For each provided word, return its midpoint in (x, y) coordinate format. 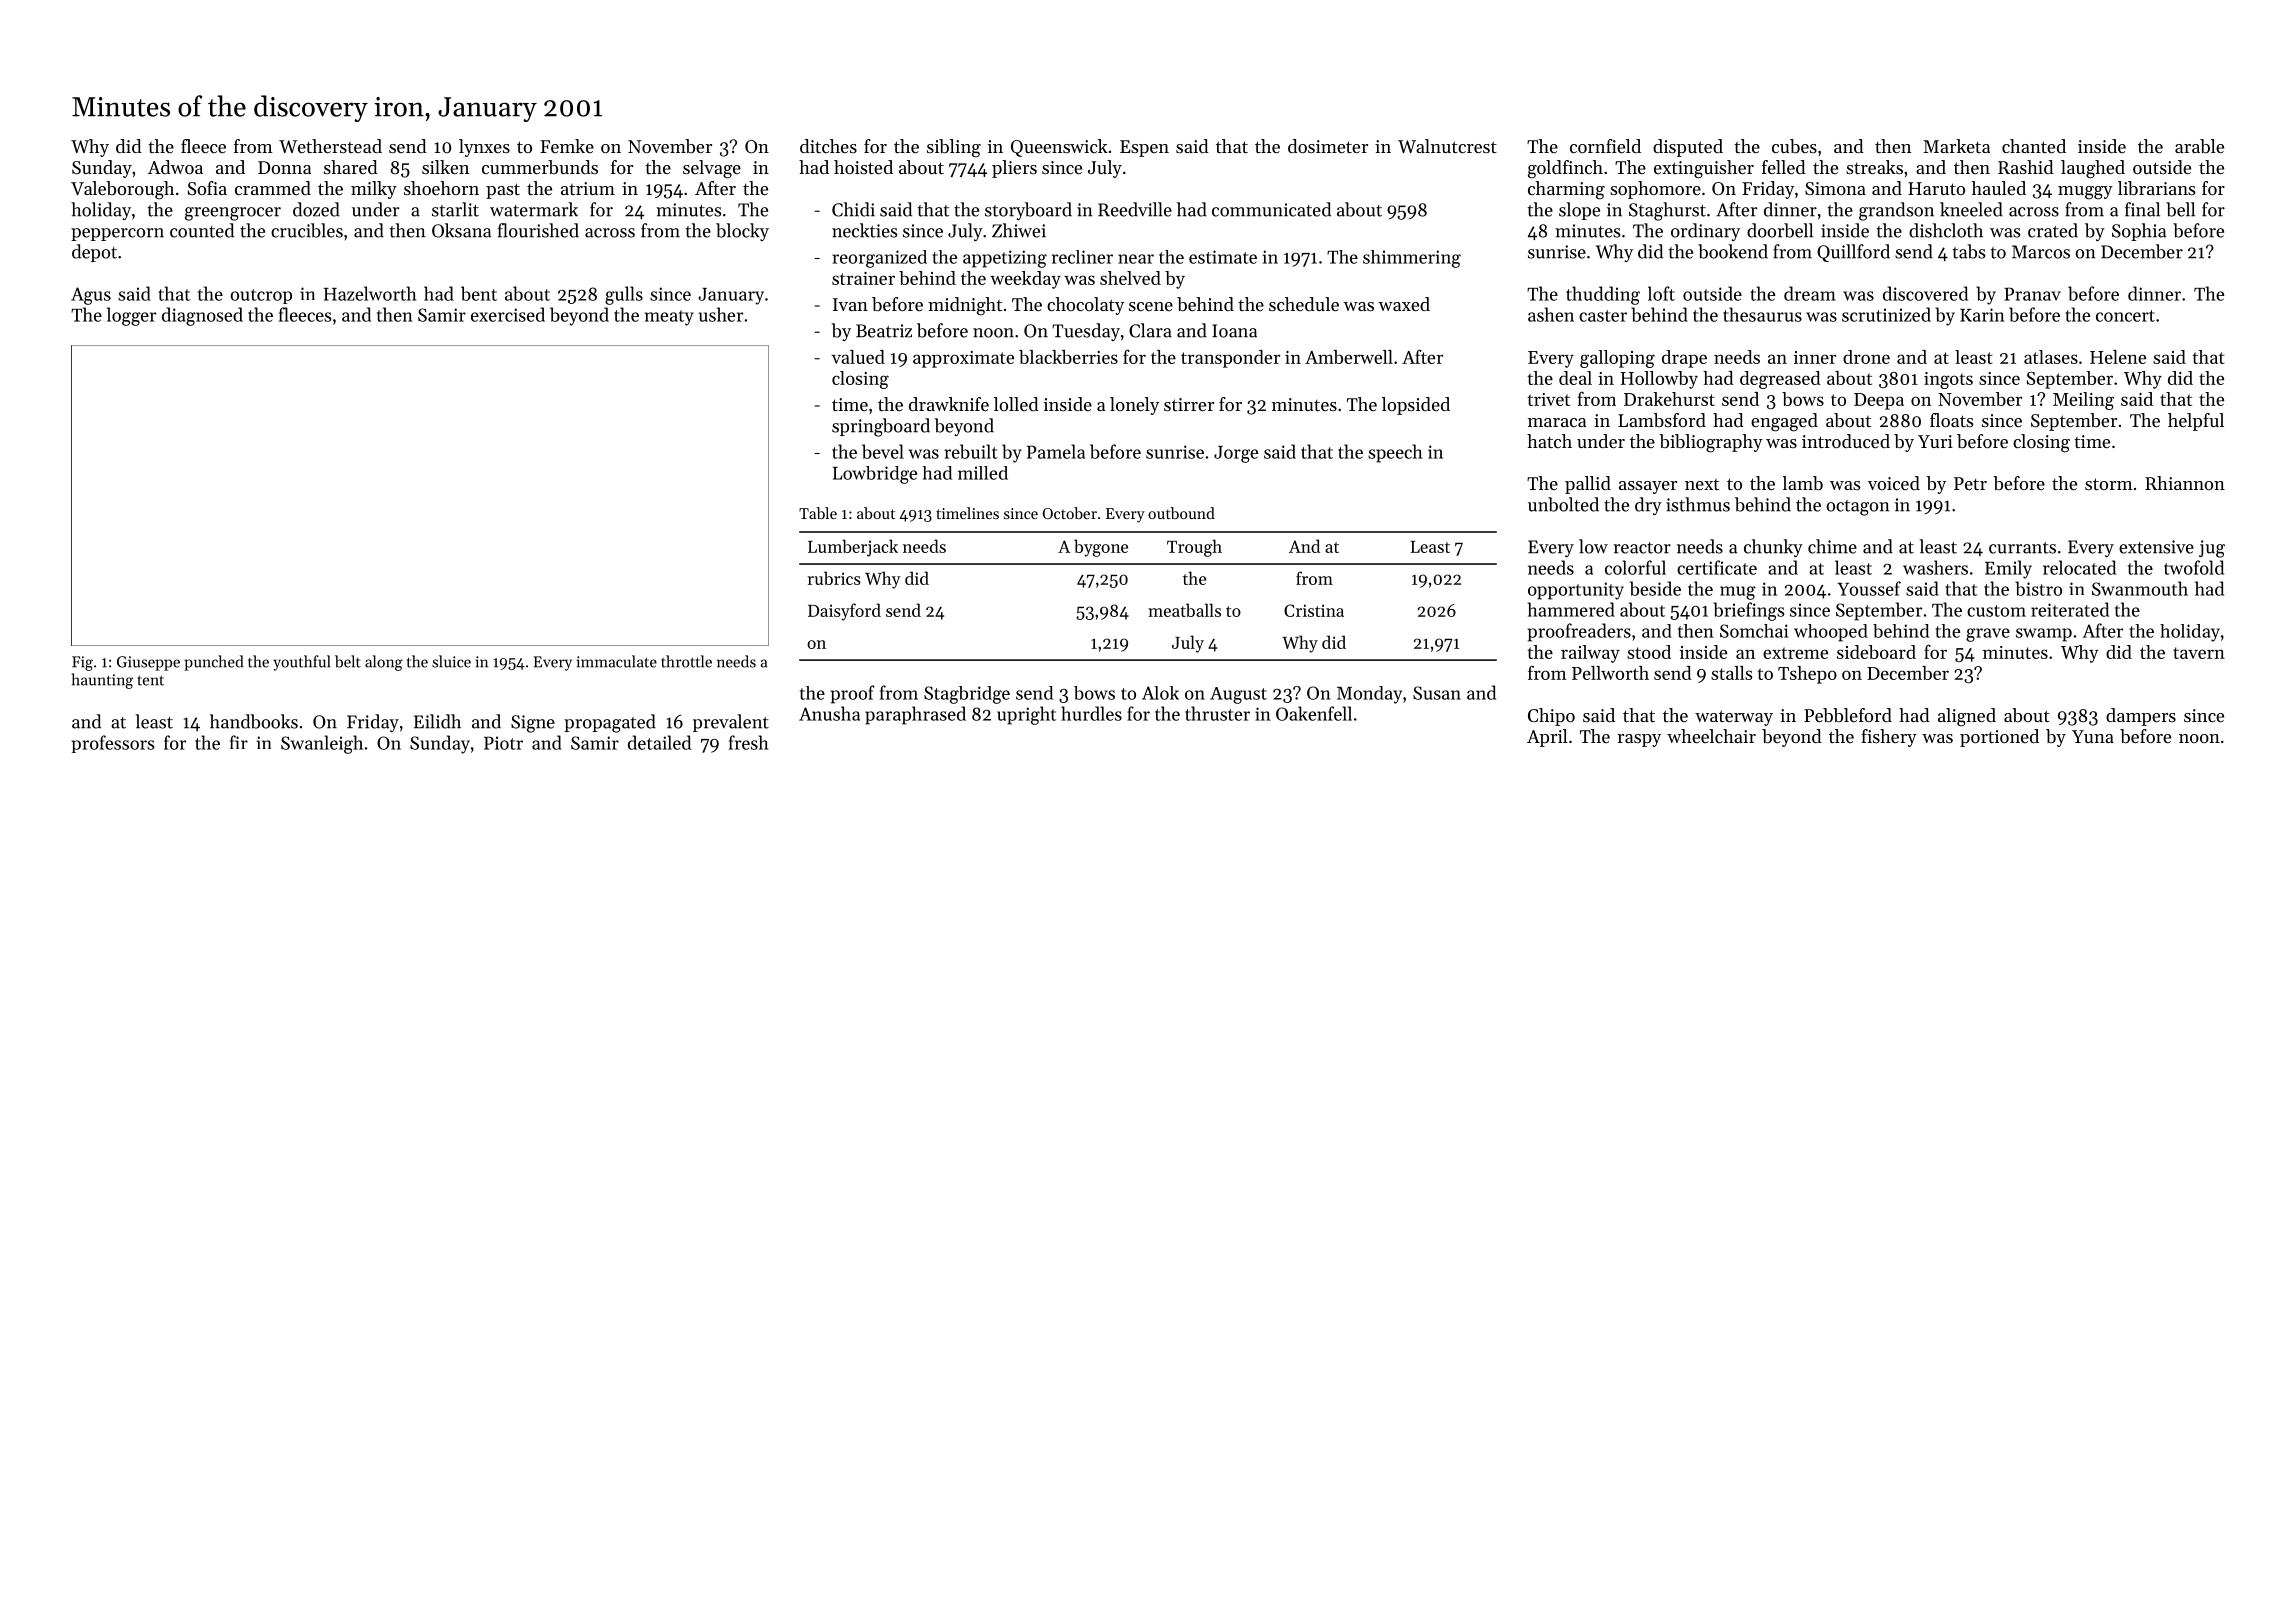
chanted (2034, 146)
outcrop (261, 296)
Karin (1982, 315)
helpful (2196, 422)
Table (818, 513)
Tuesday (1086, 332)
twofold (2194, 567)
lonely (1134, 406)
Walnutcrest (1447, 146)
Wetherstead (330, 146)
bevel (883, 451)
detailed (659, 742)
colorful (1635, 567)
